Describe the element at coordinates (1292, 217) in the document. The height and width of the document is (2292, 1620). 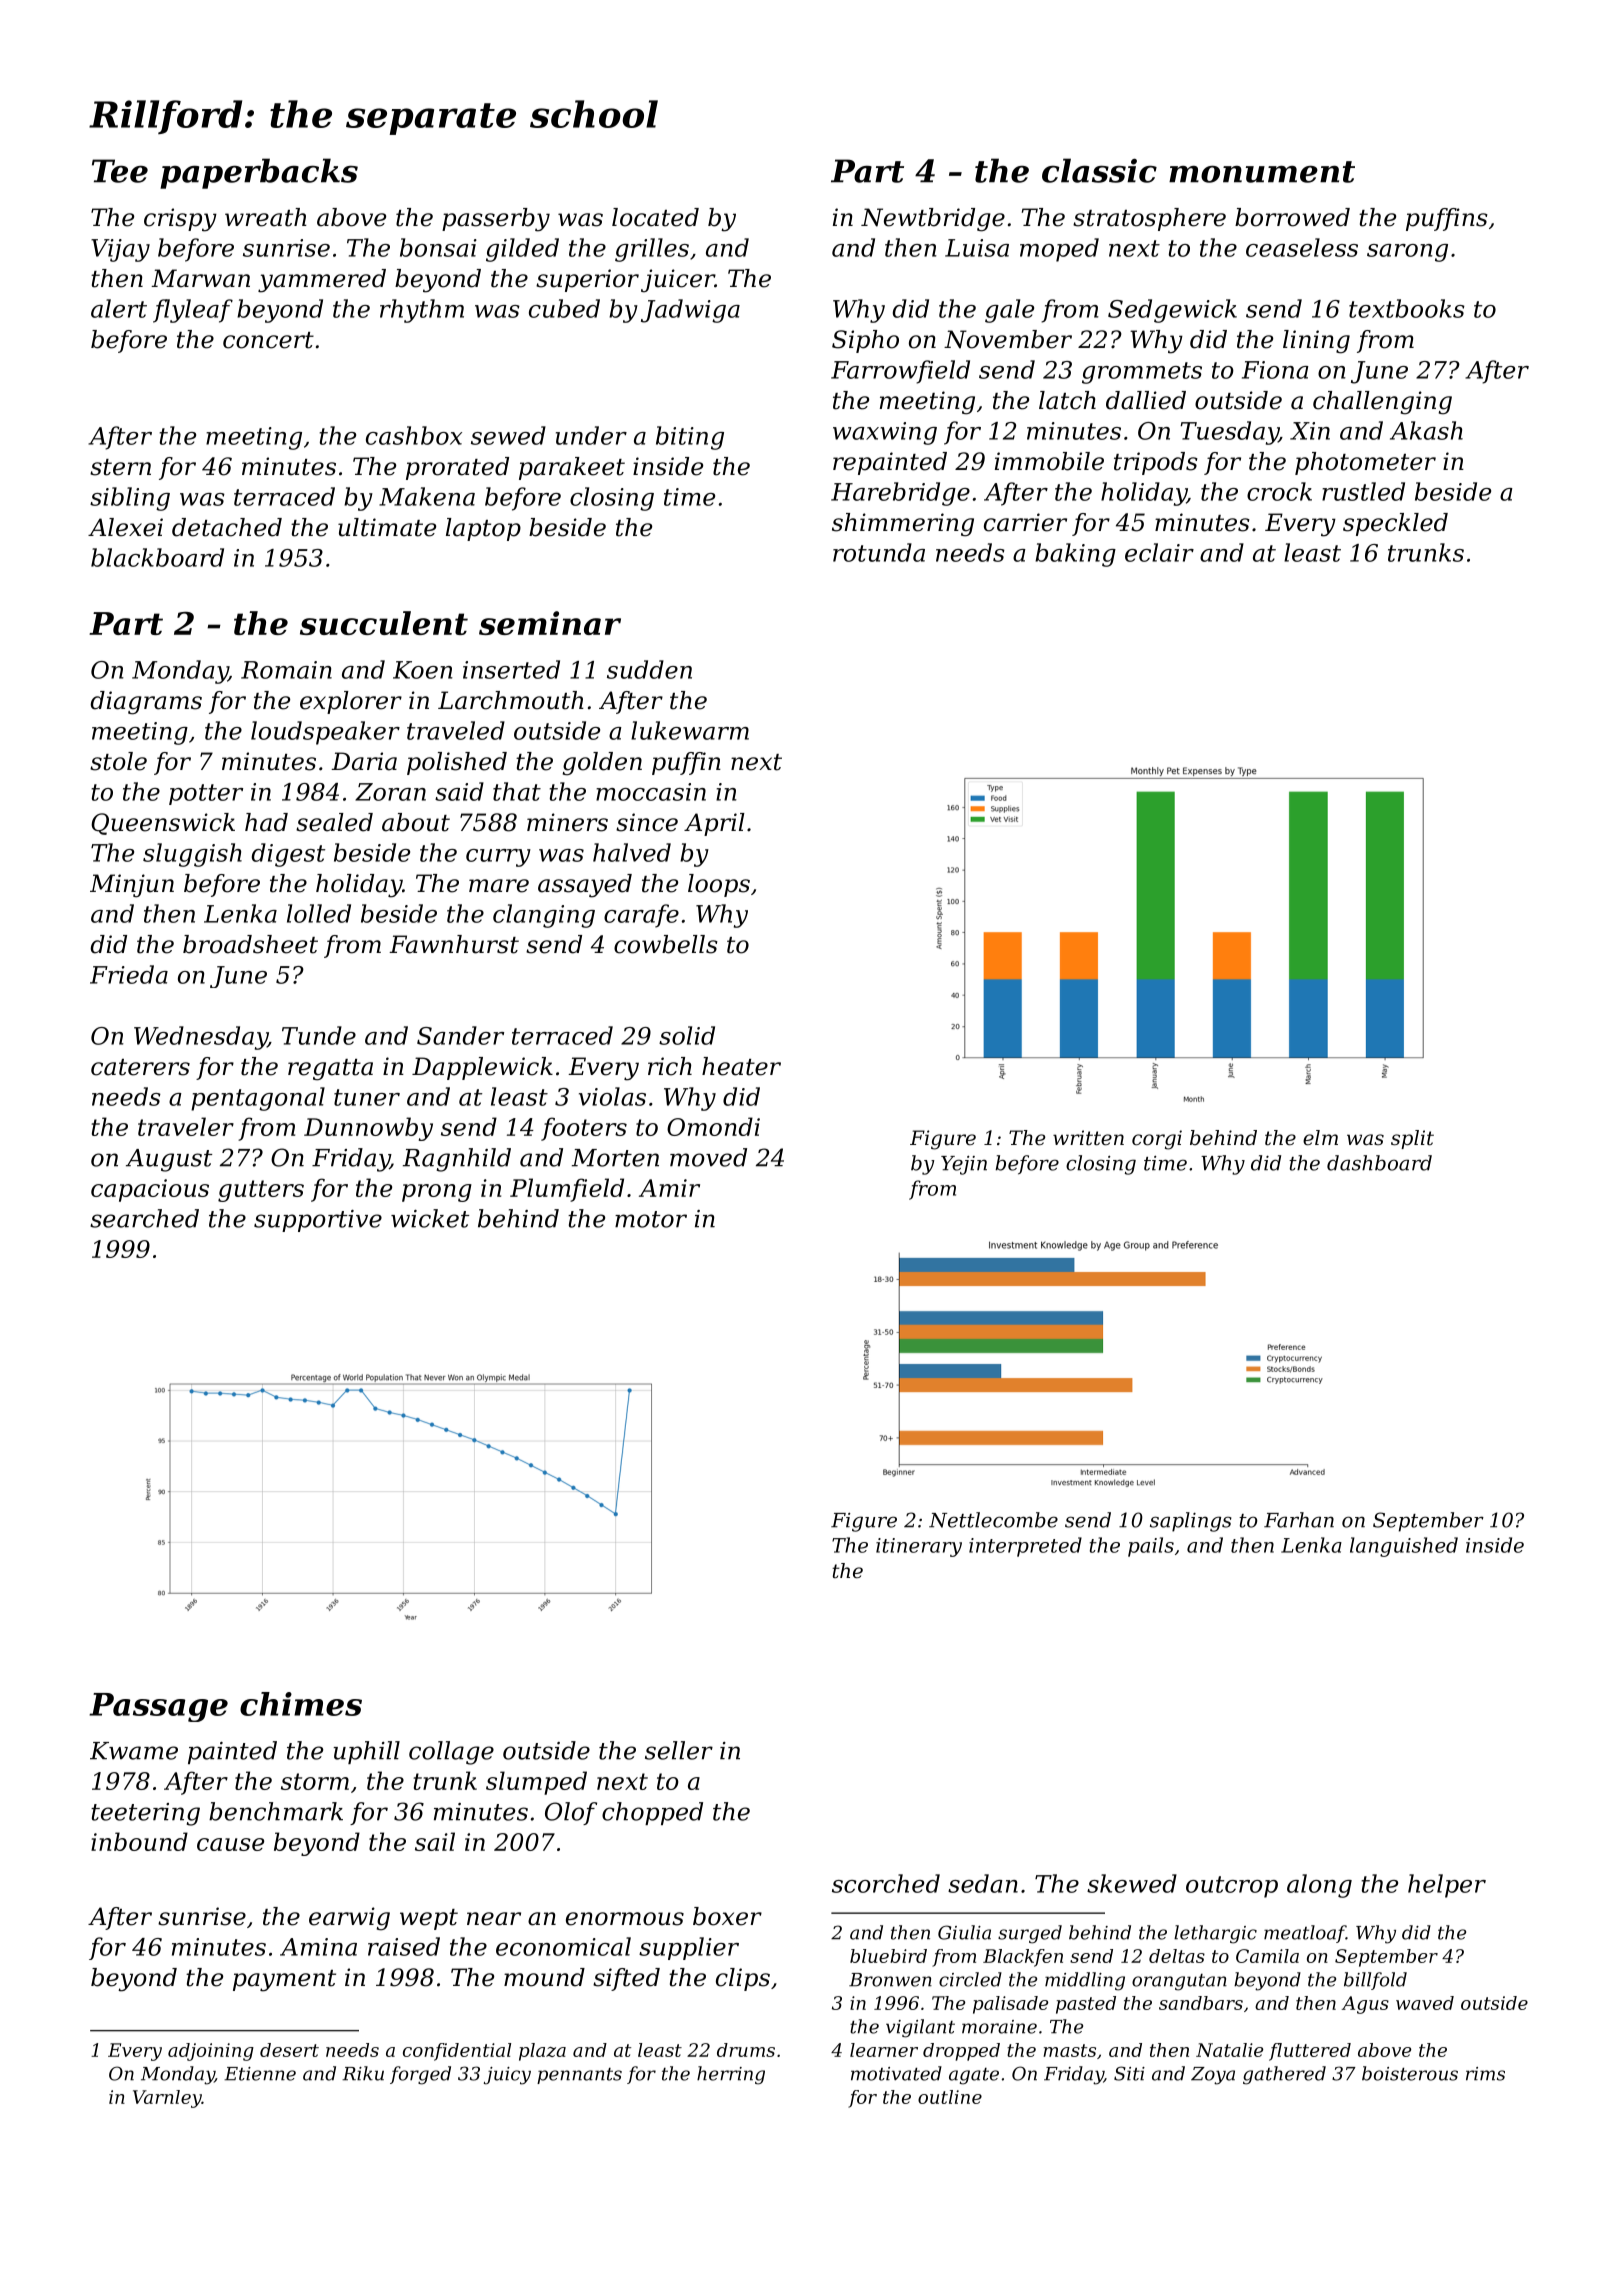
I see `borrowed` at that location.
